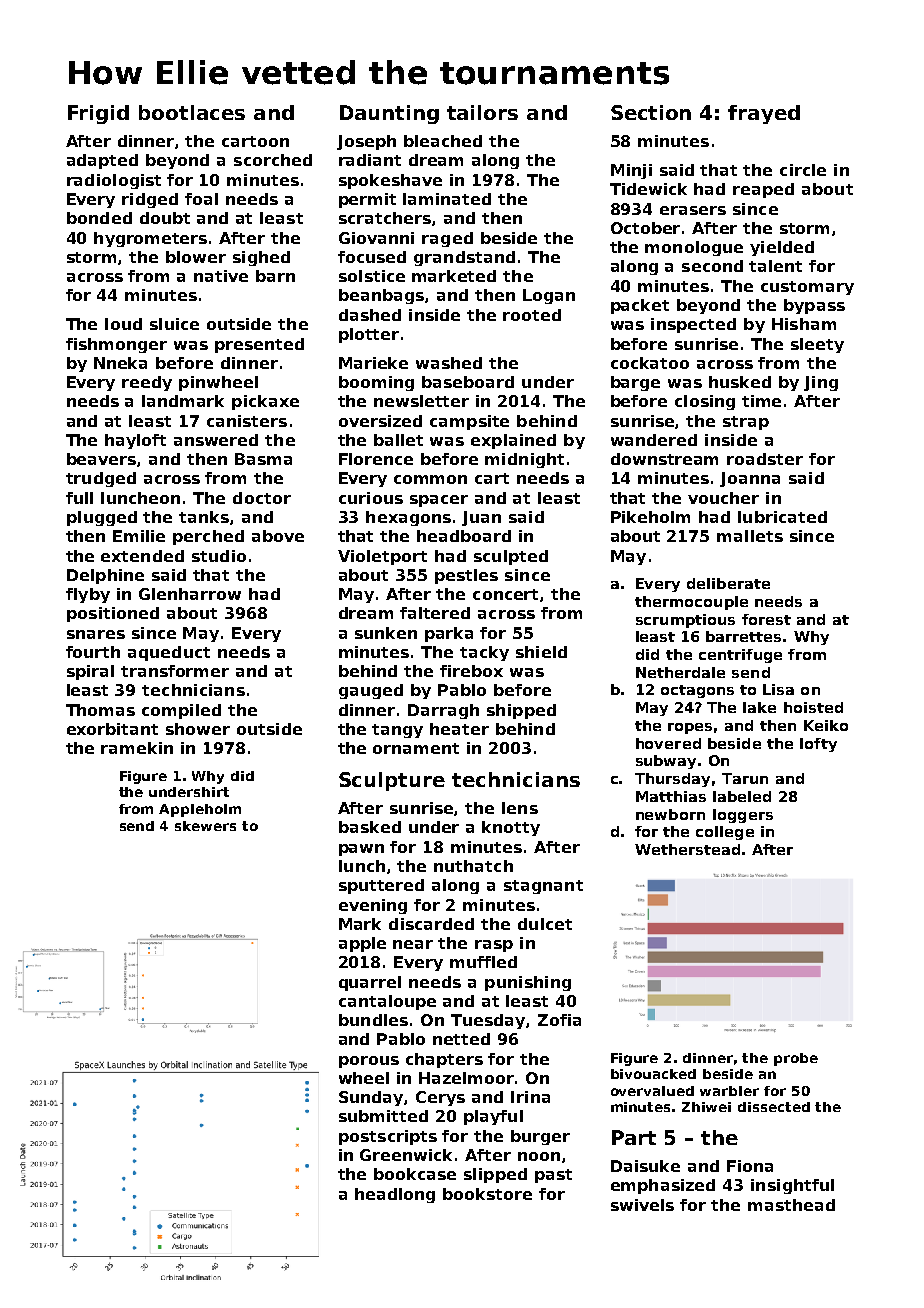 The image size is (924, 1308). Describe the element at coordinates (792, 1186) in the page. I see `insightful` at that location.
